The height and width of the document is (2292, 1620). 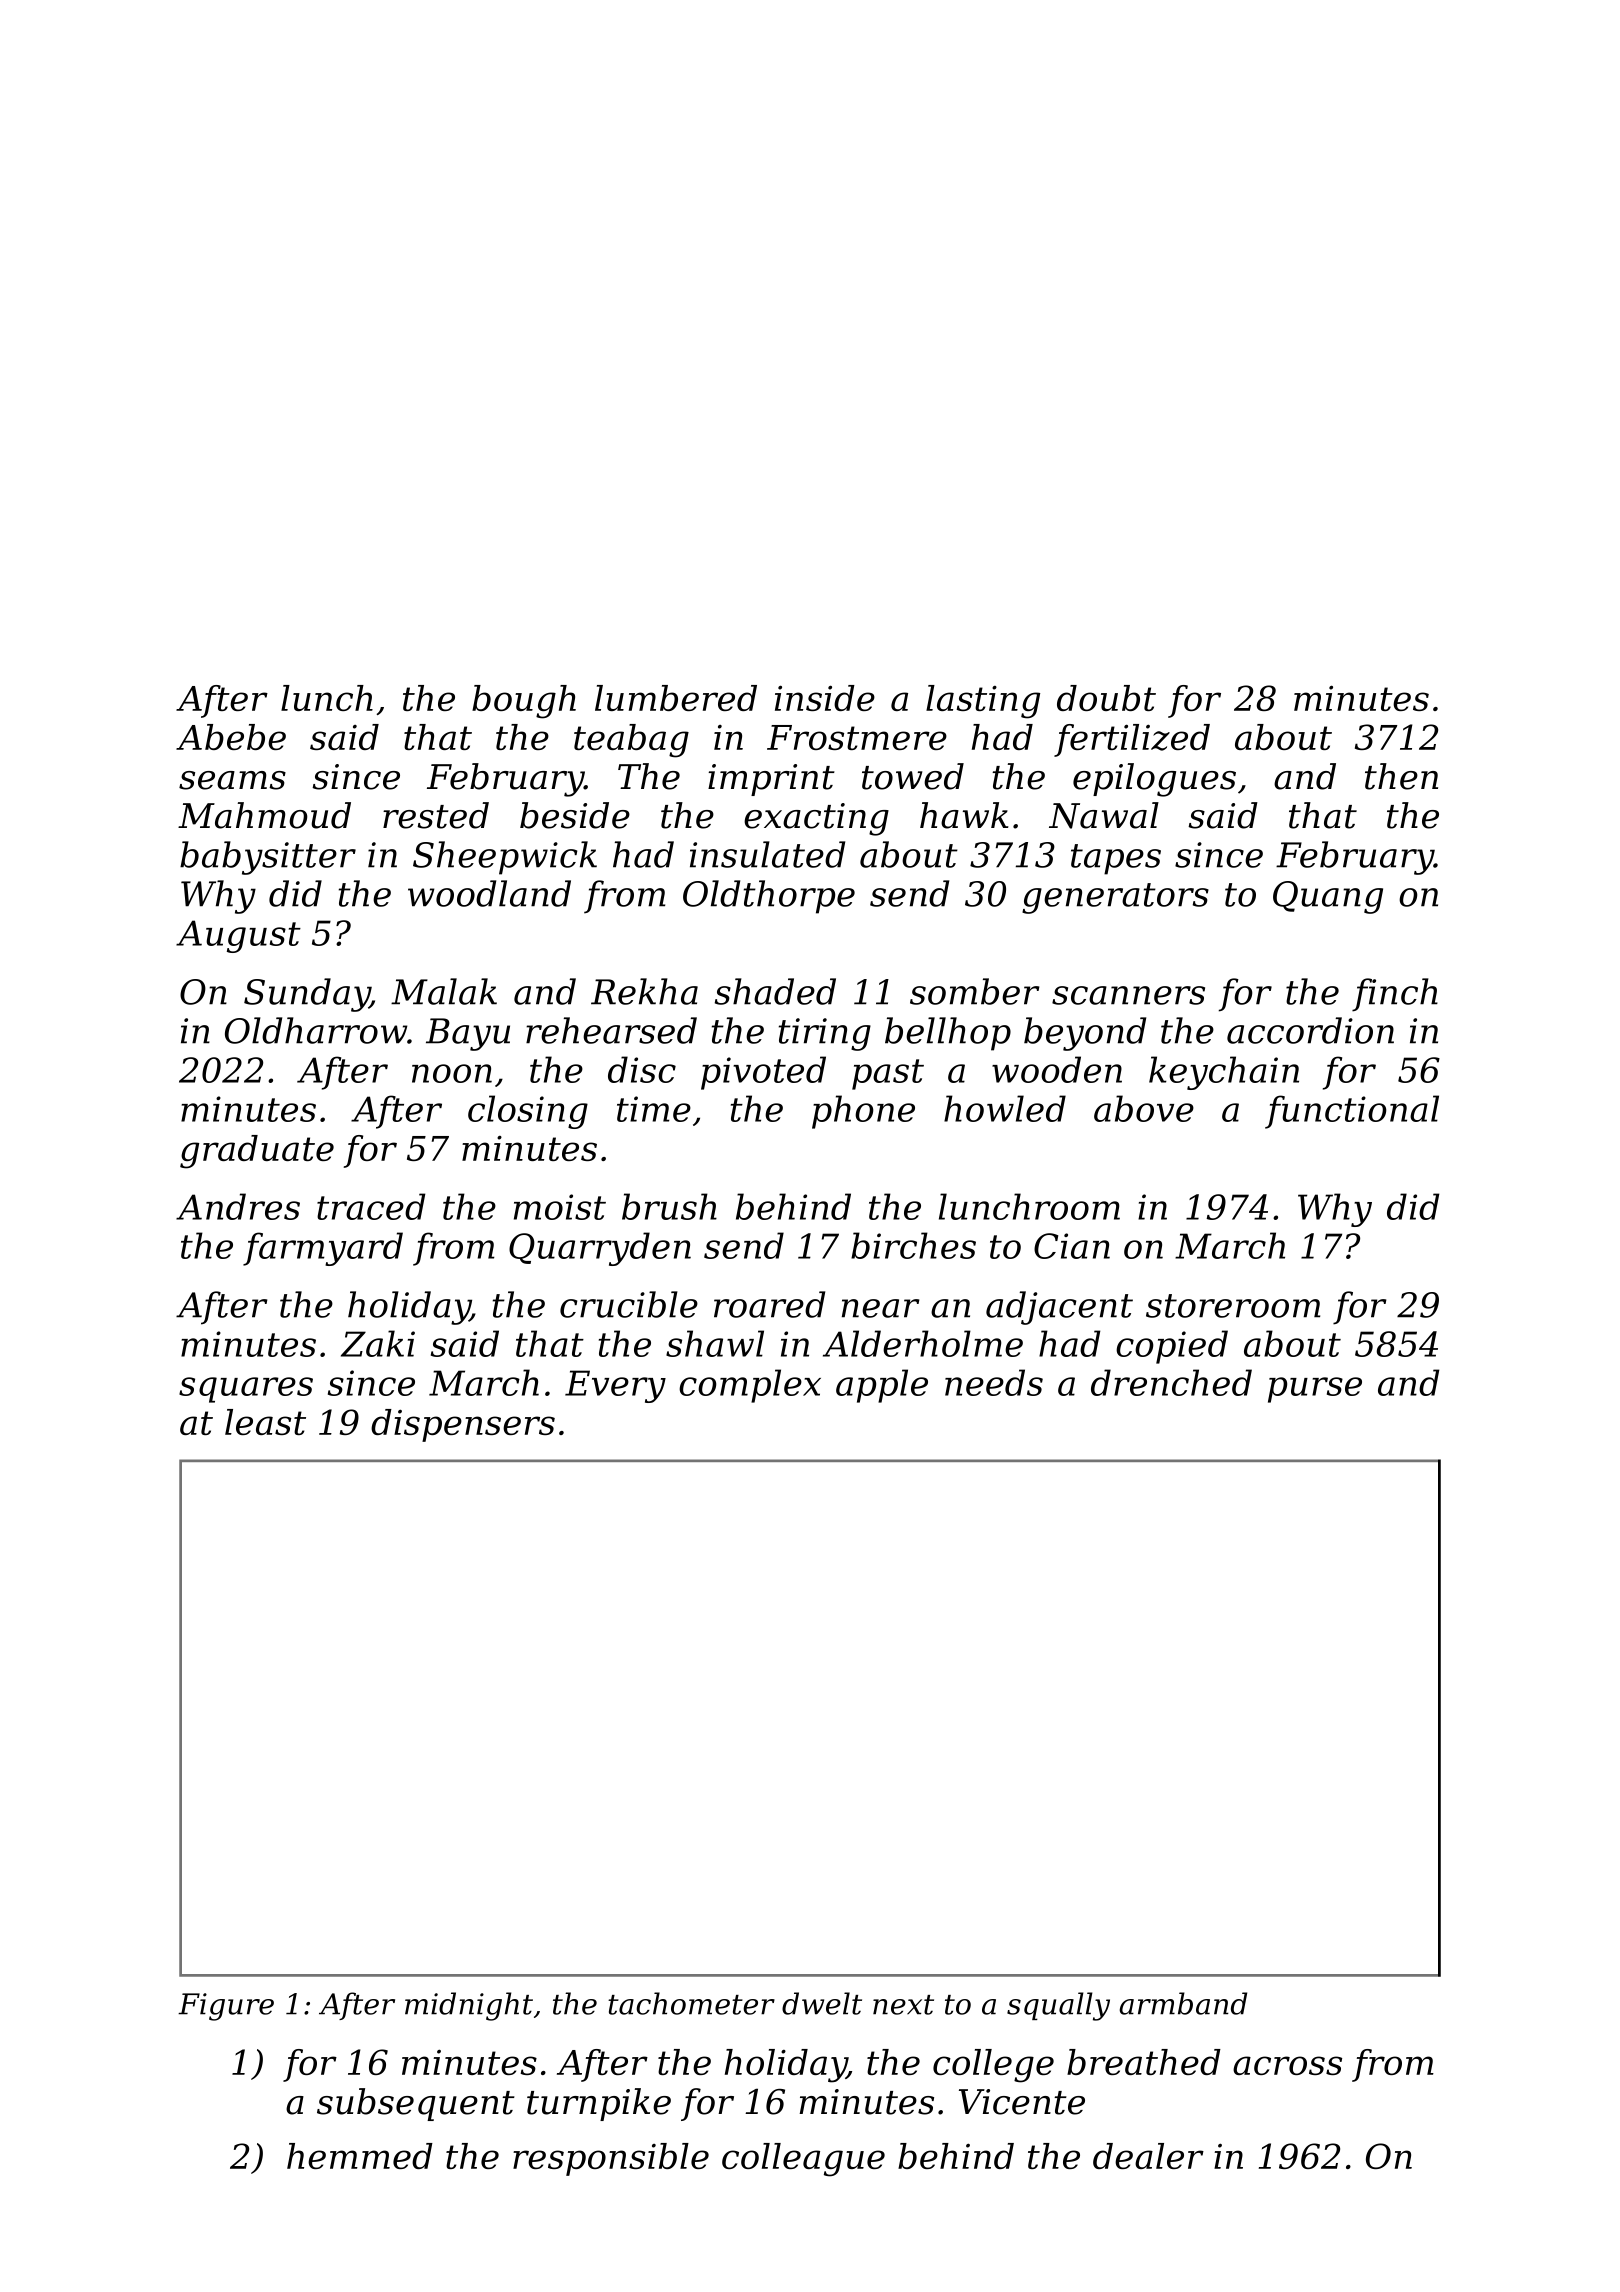 I want to click on doubt, so click(x=1106, y=698).
